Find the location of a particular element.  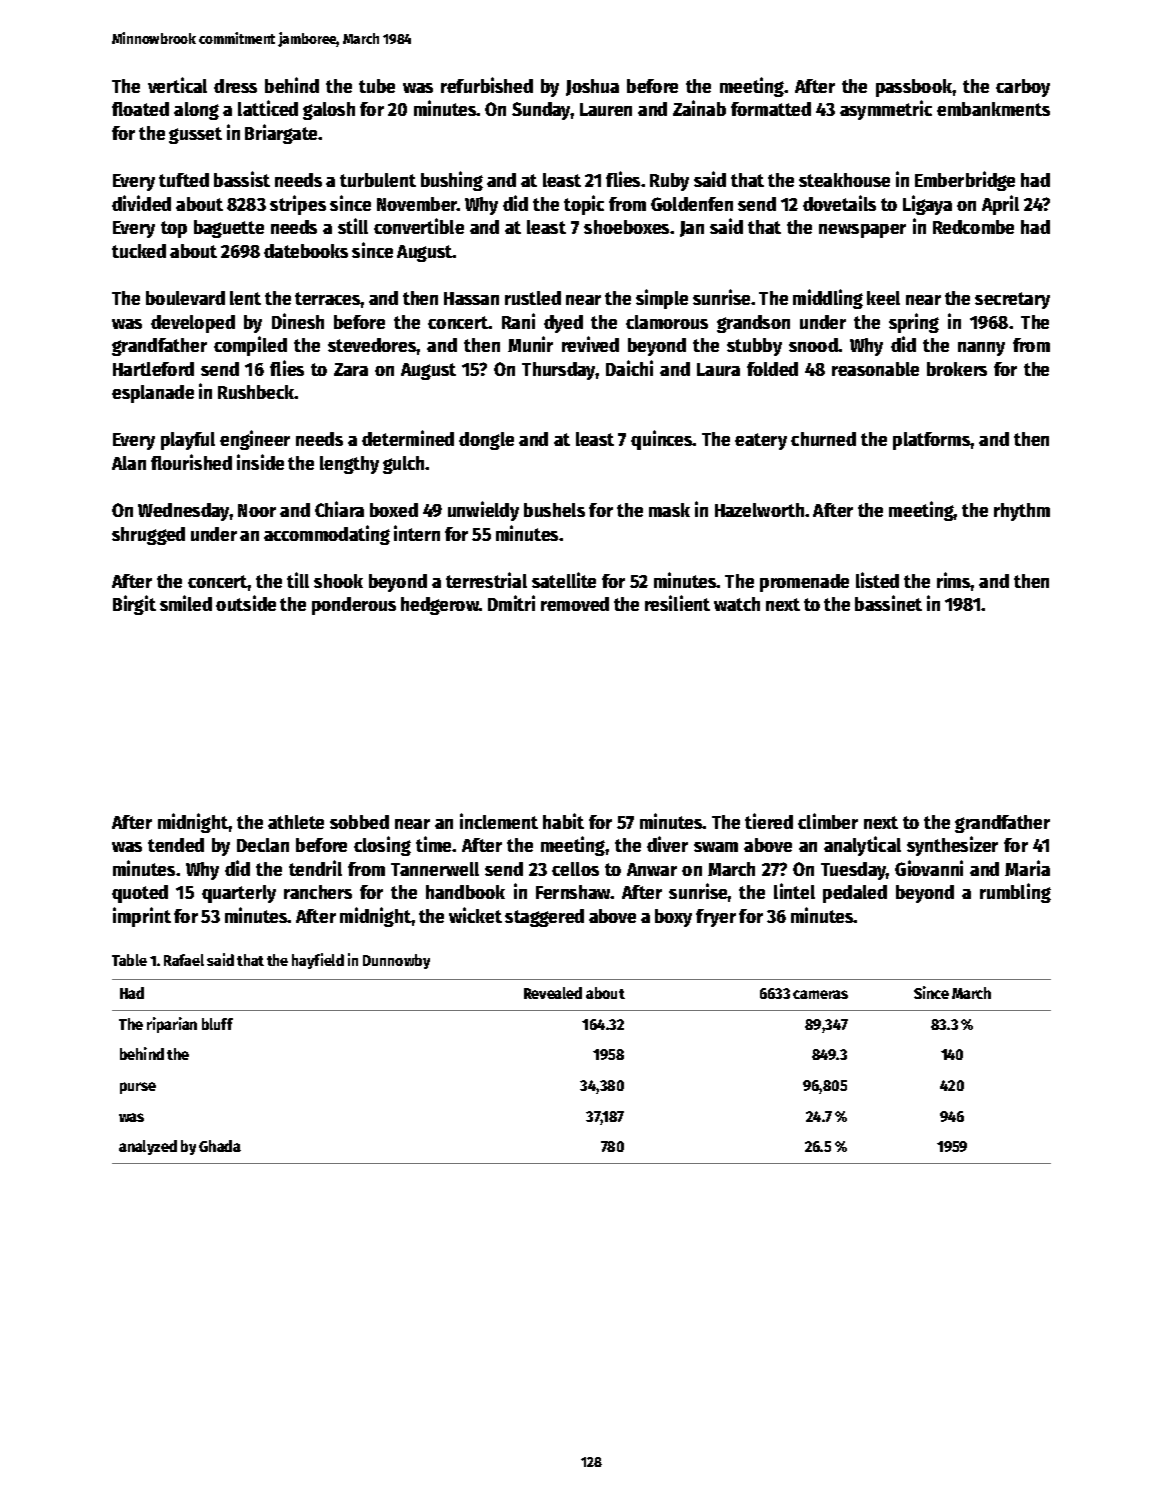

climber is located at coordinates (828, 821).
